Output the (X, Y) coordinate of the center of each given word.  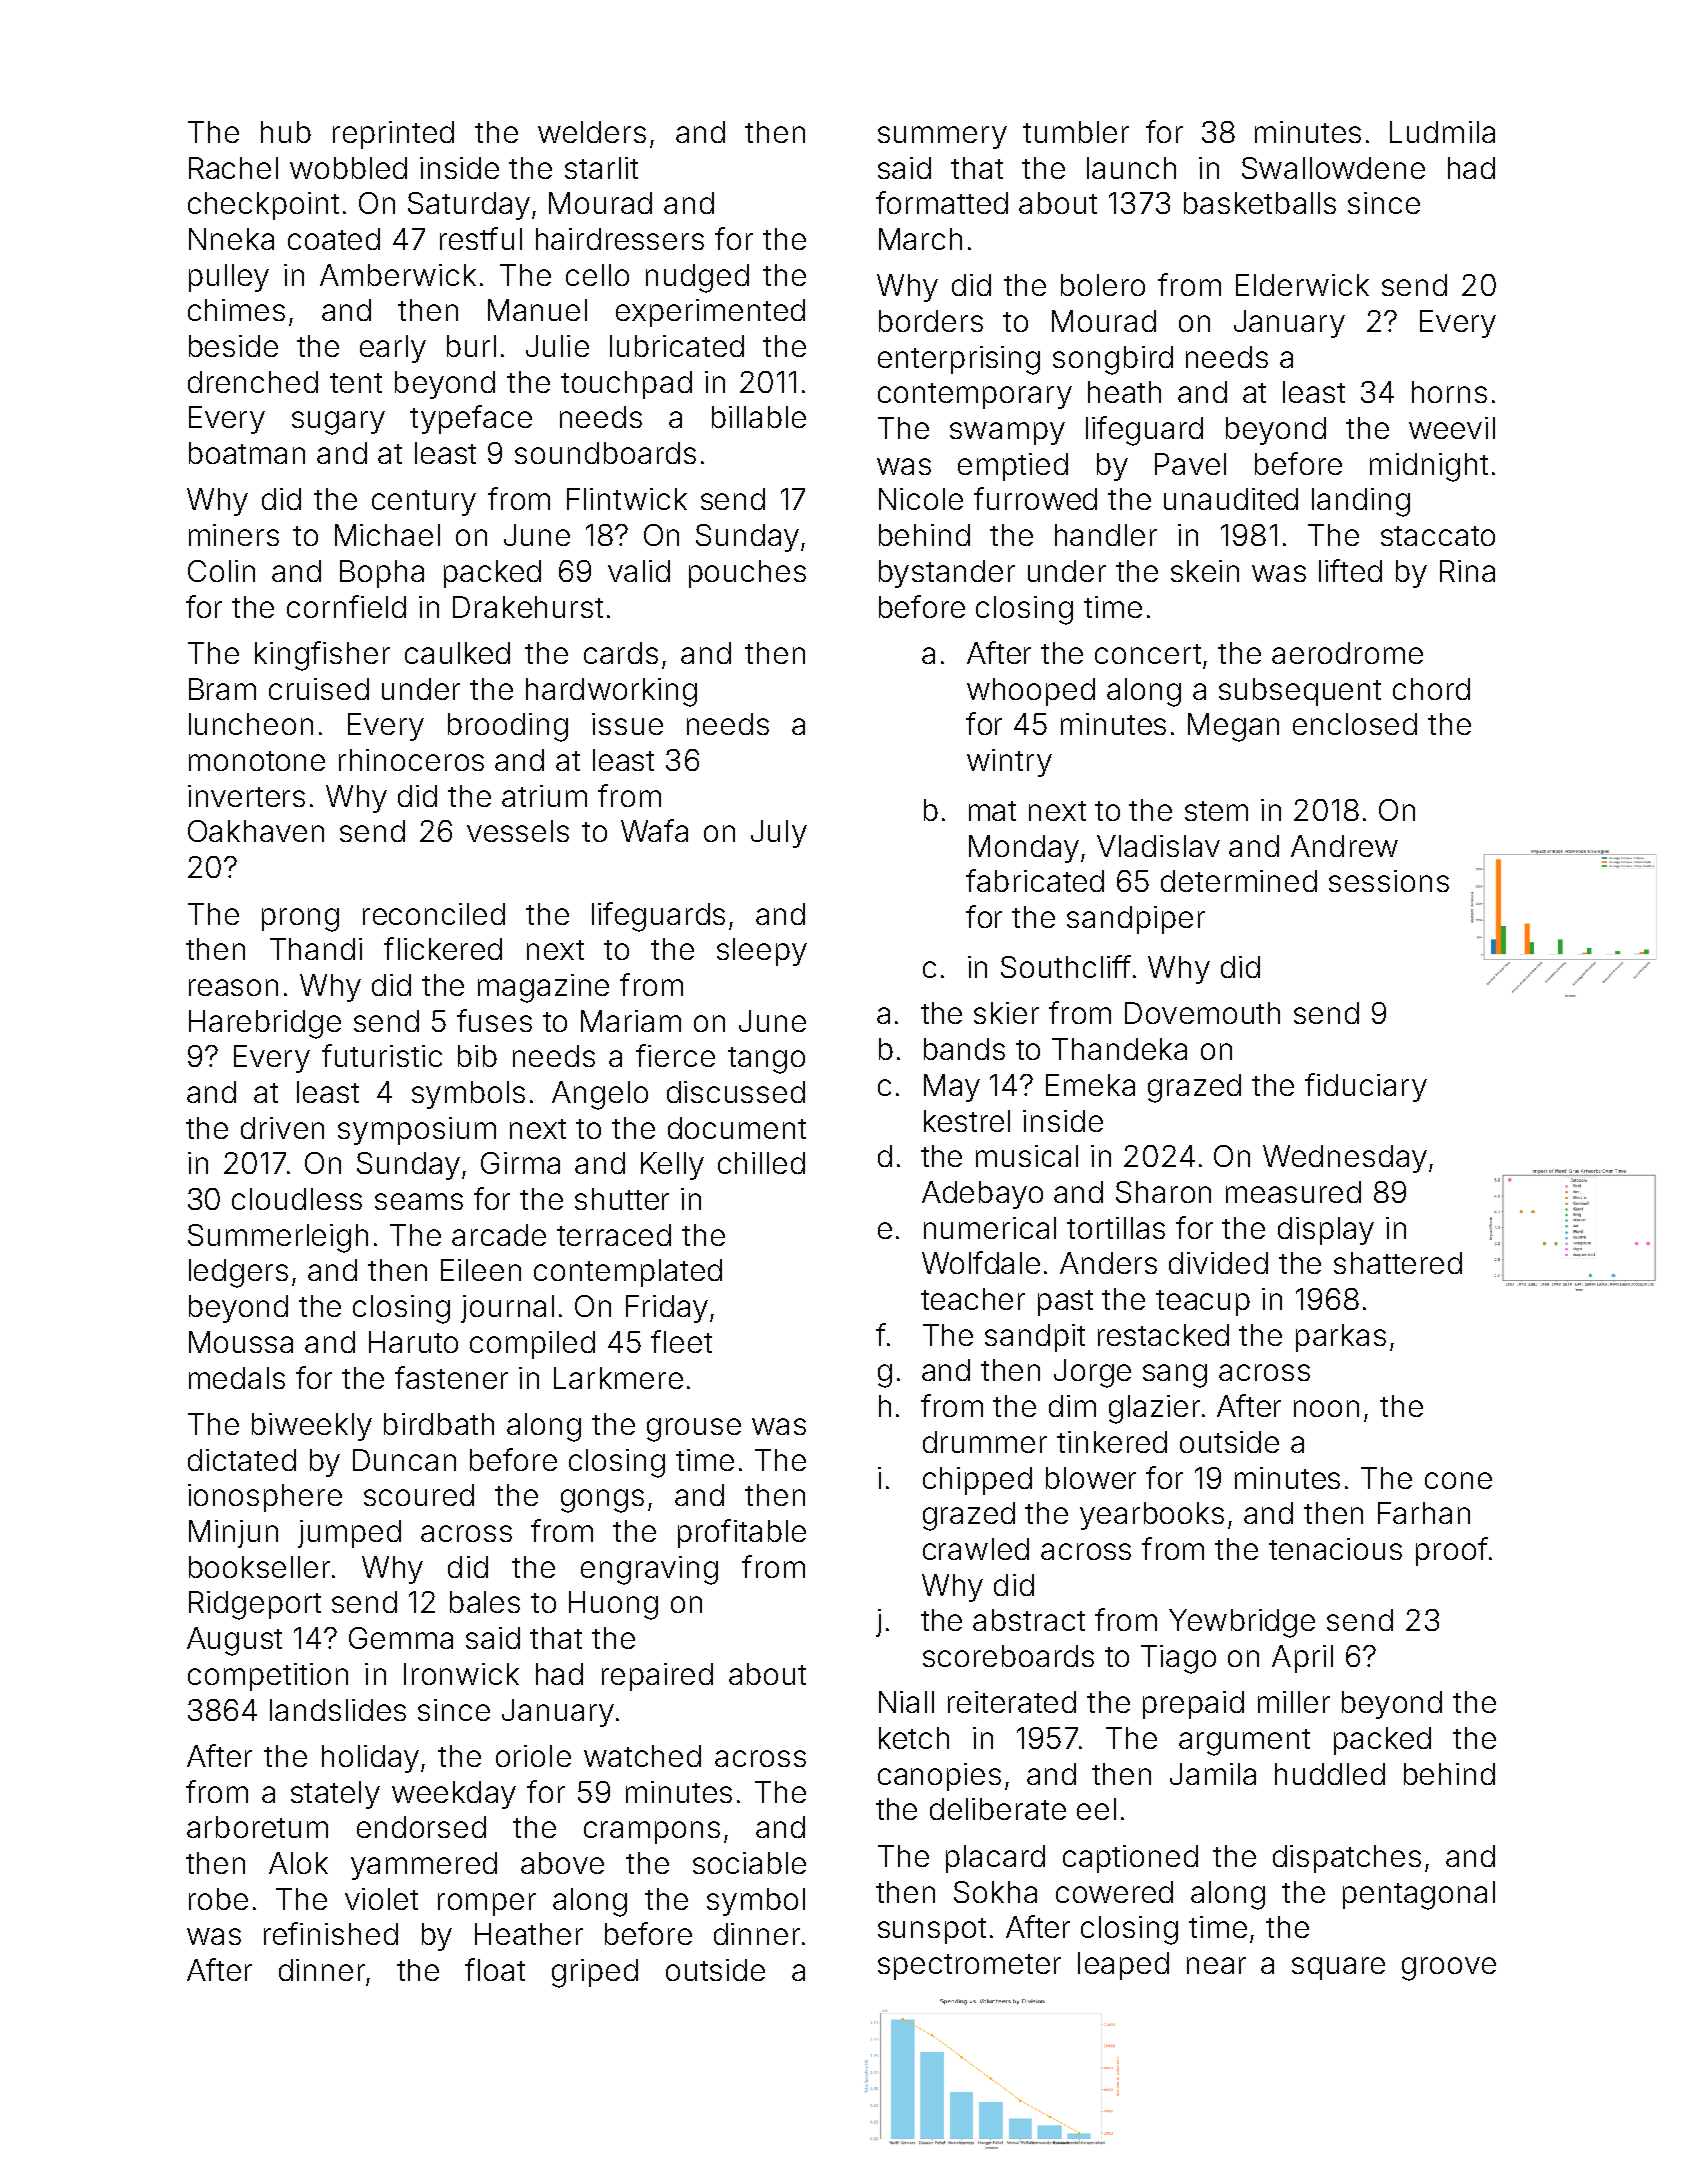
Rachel (233, 168)
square (1338, 1968)
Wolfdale (981, 1262)
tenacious (1335, 1549)
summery (942, 137)
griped (595, 1973)
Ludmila (1442, 132)
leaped (1123, 1966)
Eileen (481, 1270)
